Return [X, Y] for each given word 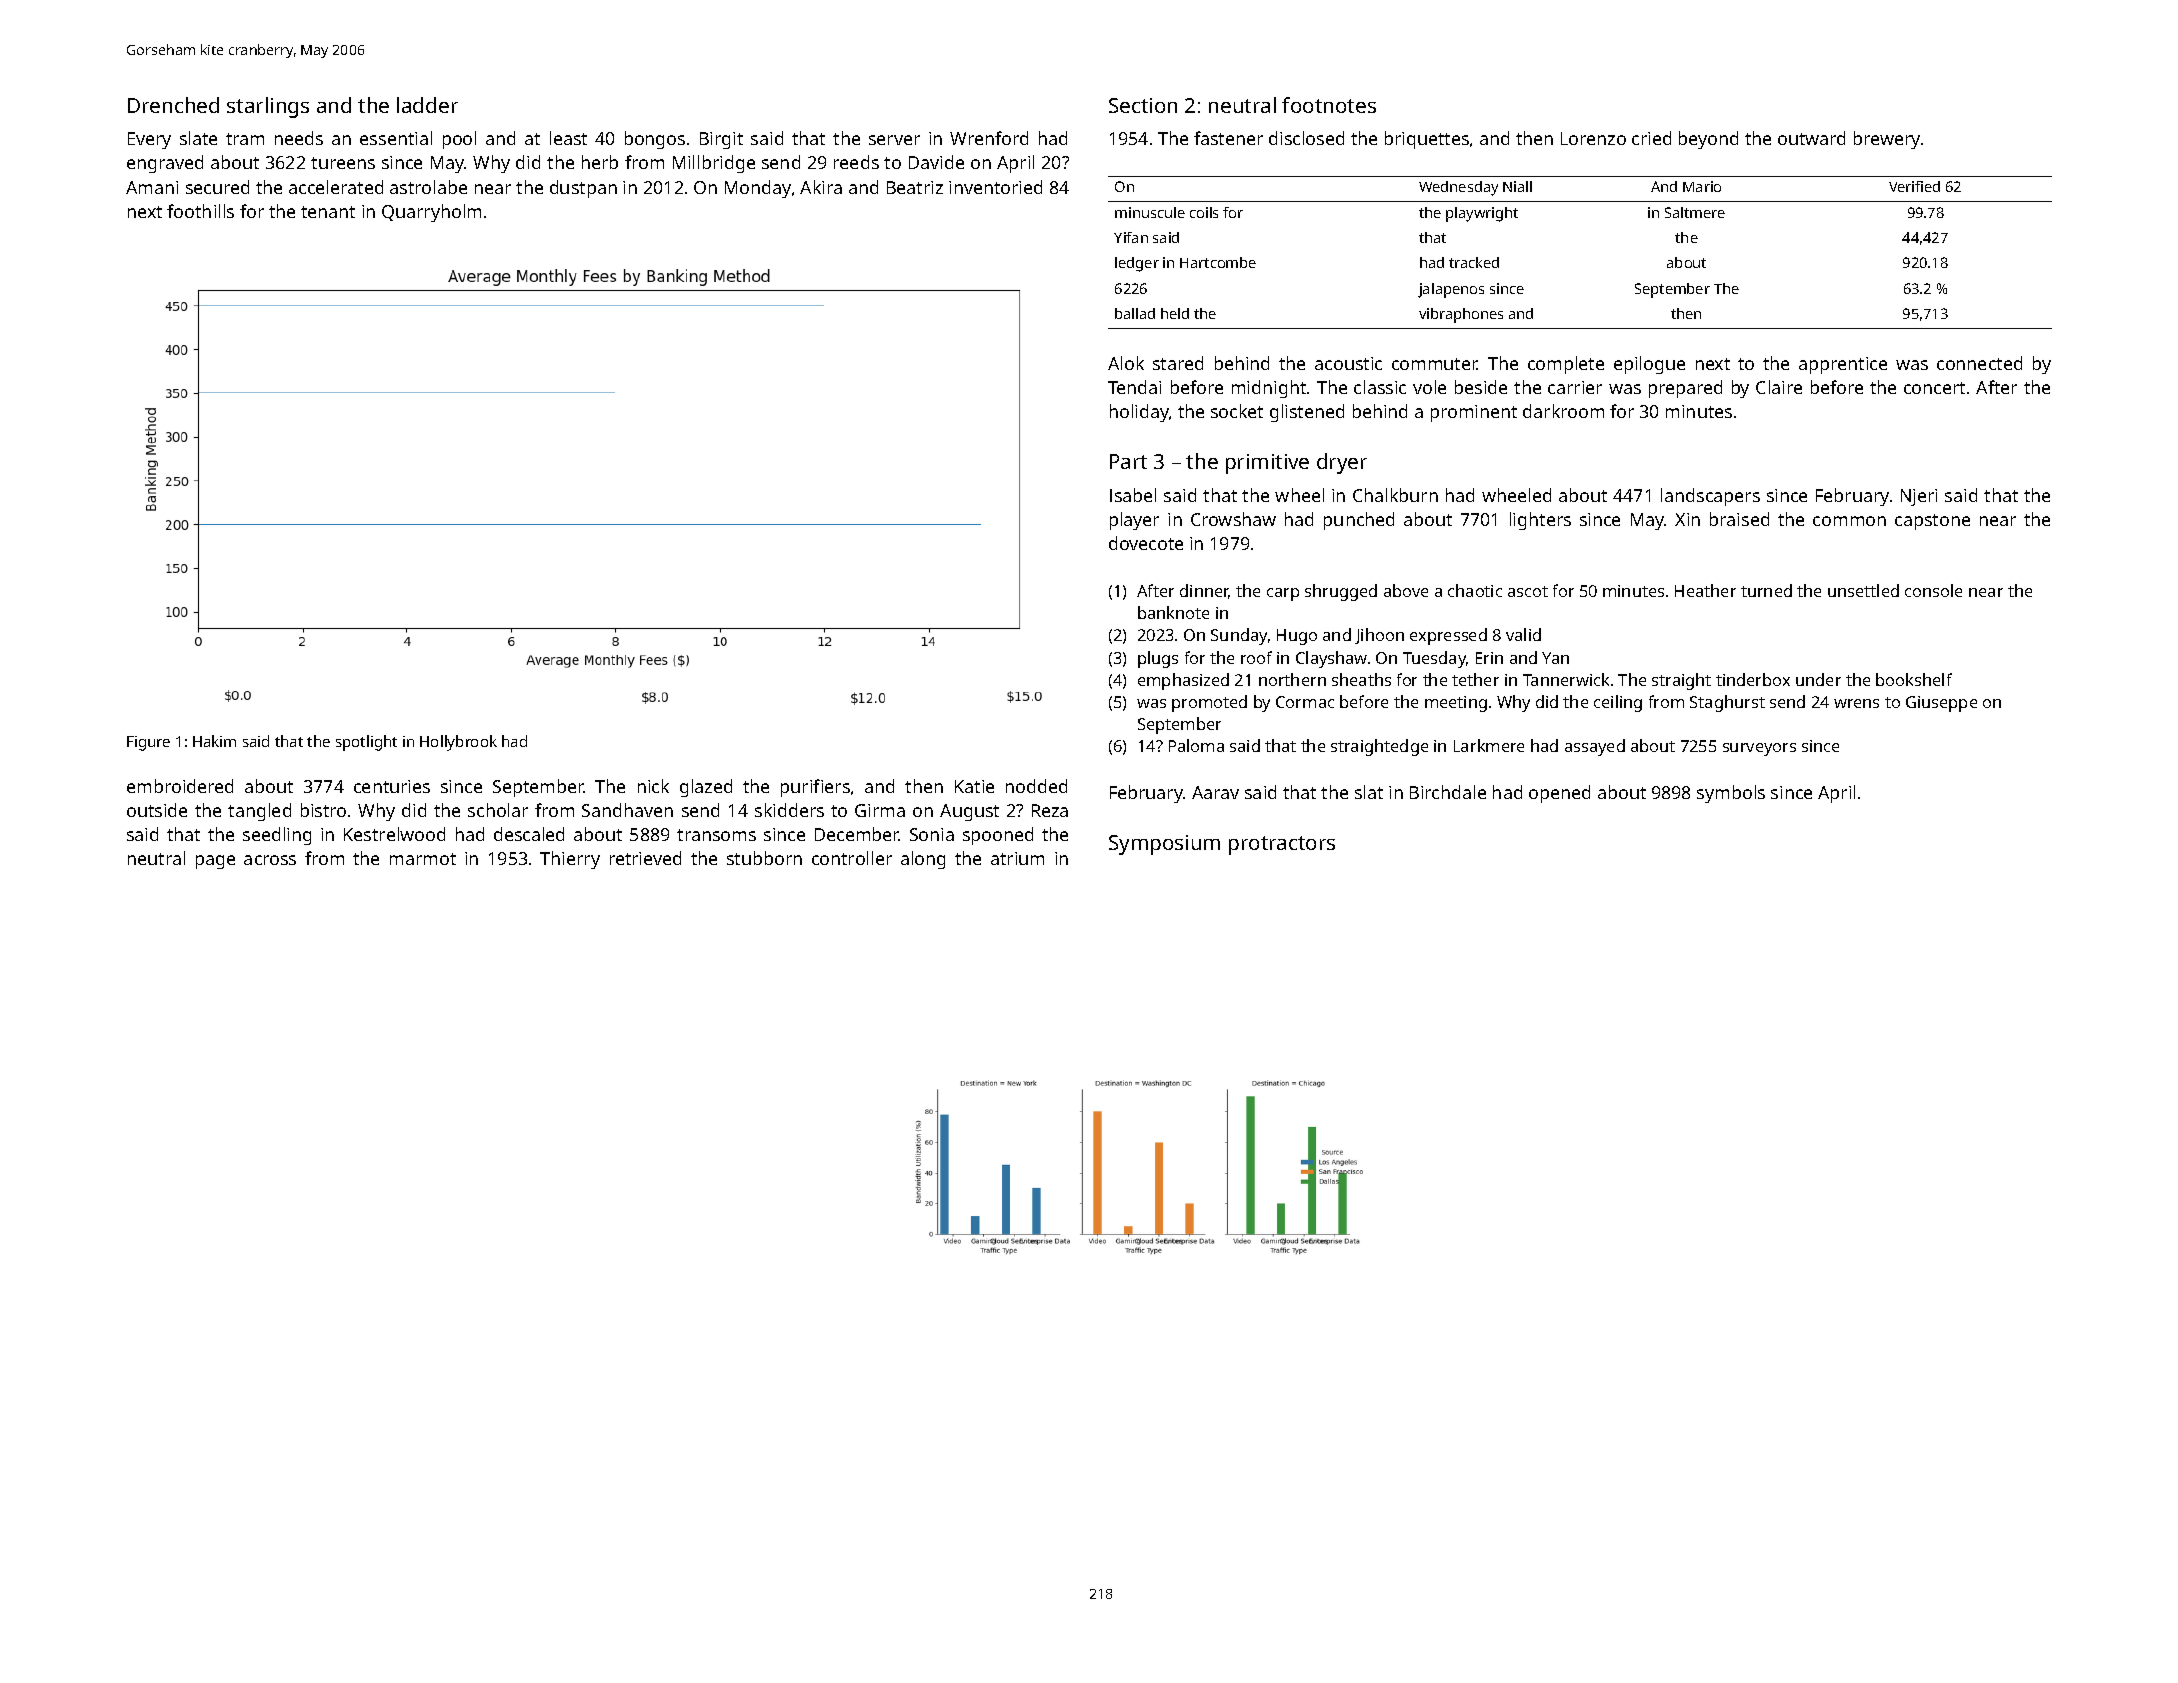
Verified [1914, 186]
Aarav [1215, 792]
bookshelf [1914, 679]
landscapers [1710, 497]
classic [1380, 387]
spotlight [366, 743]
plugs [1158, 659]
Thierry [570, 860]
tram [245, 139]
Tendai [1134, 387]
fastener [1228, 138]
